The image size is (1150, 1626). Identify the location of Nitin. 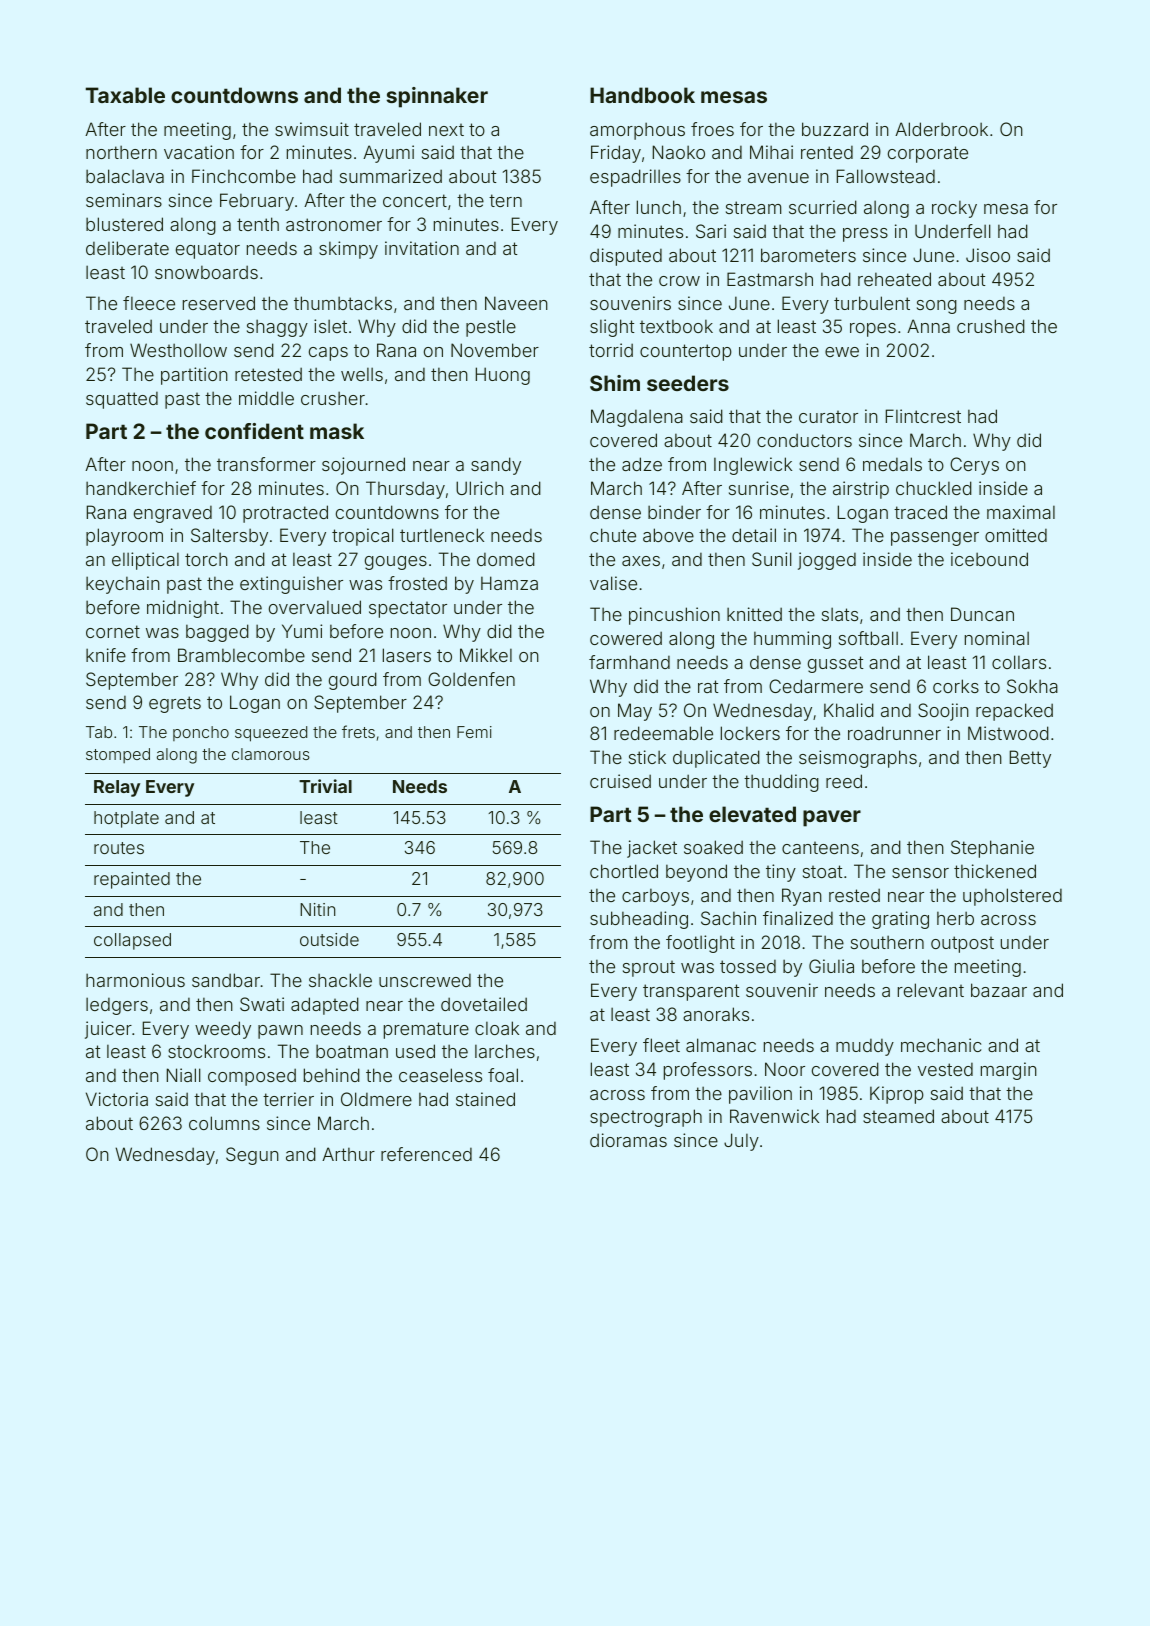
(317, 909).
